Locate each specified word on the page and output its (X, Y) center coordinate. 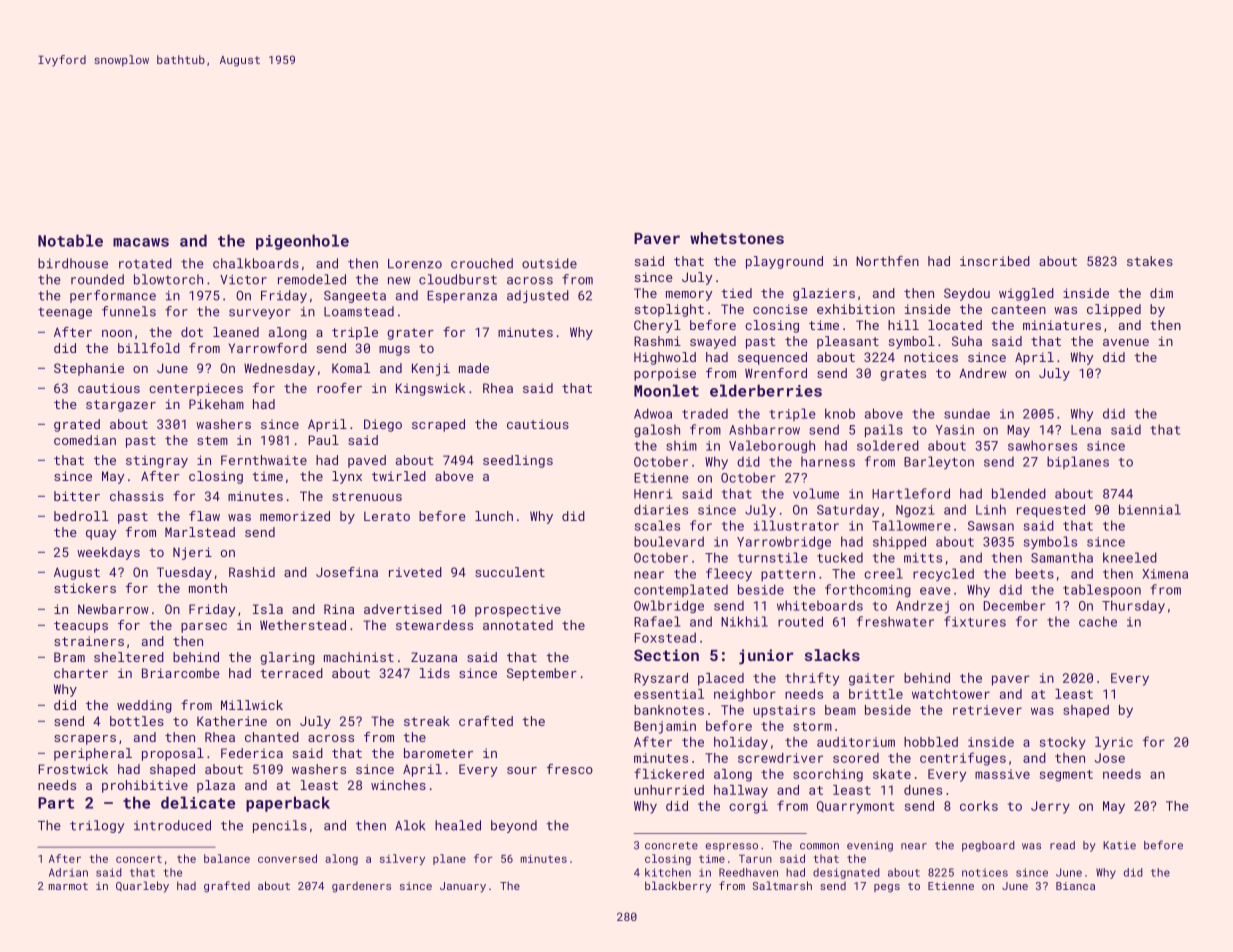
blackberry (678, 887)
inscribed (995, 261)
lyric (1114, 743)
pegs (887, 888)
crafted (486, 721)
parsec (204, 628)
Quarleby (142, 887)
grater (410, 334)
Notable (70, 240)
